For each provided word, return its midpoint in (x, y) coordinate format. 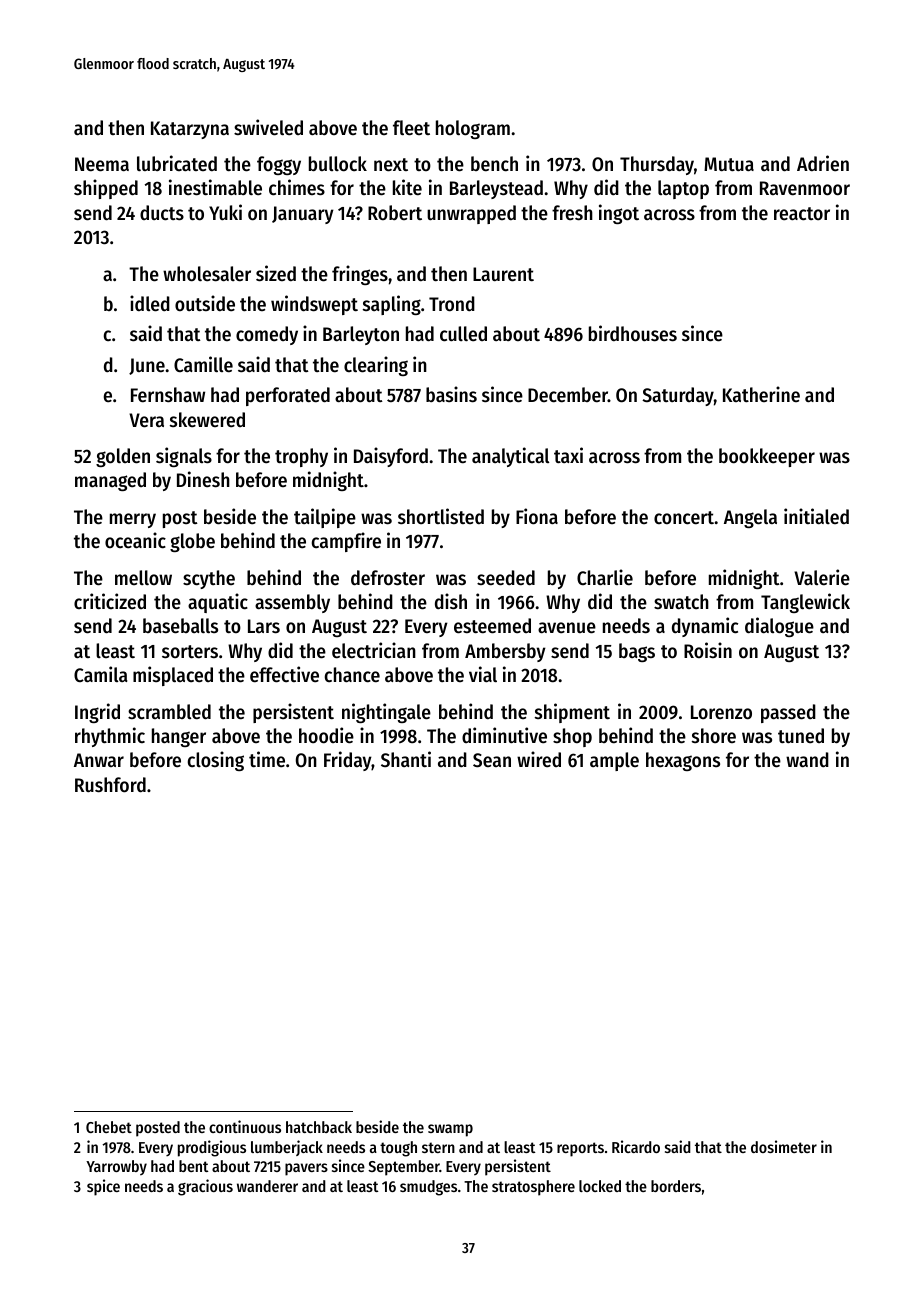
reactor (802, 214)
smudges (428, 1188)
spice (103, 1187)
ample (614, 761)
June (147, 366)
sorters (190, 652)
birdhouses (633, 333)
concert (684, 518)
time (267, 759)
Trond (452, 304)
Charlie (605, 577)
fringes (360, 275)
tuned (801, 736)
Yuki (225, 212)
